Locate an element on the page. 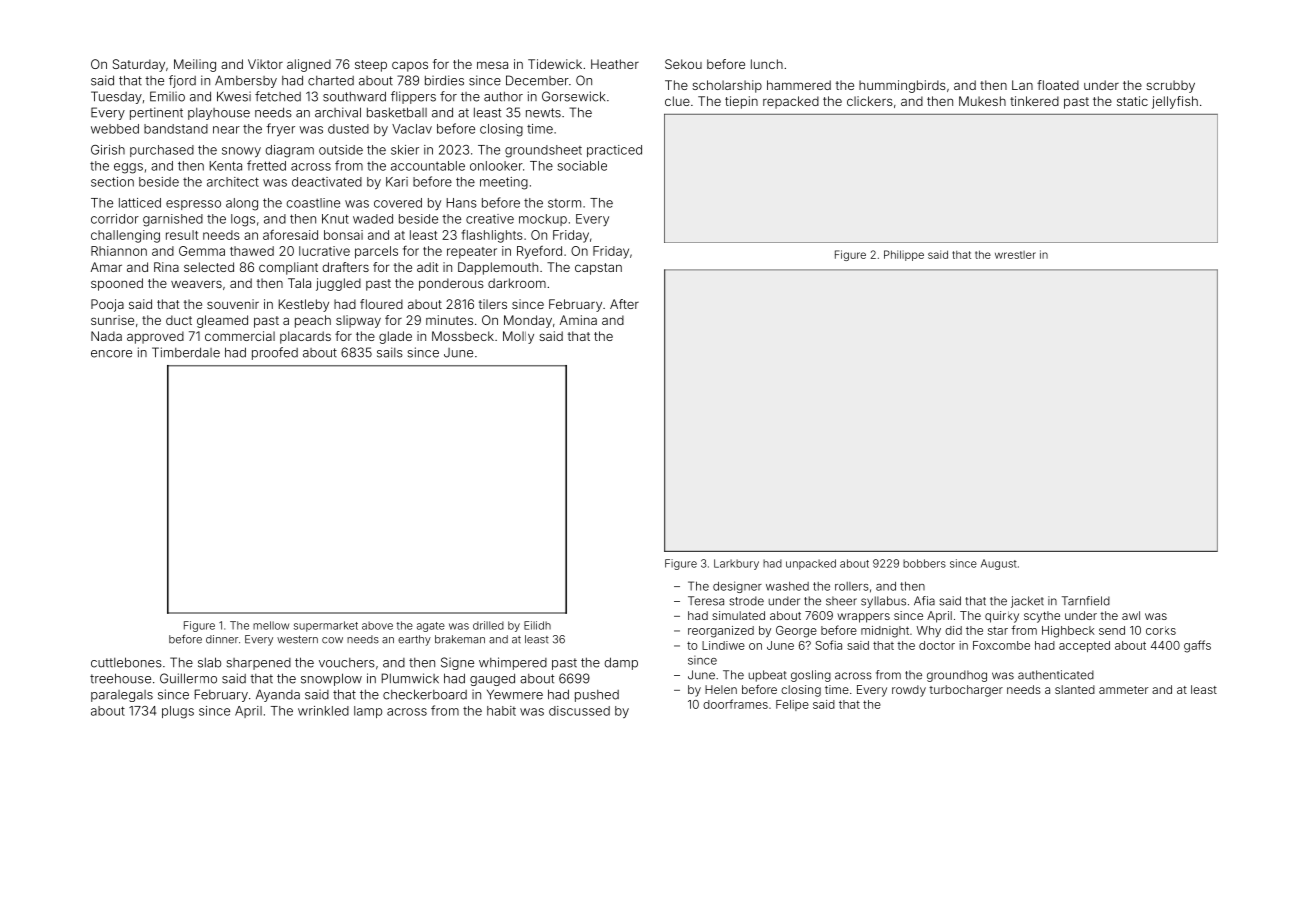 This image has height=924, width=1308. Viktor is located at coordinates (265, 64).
